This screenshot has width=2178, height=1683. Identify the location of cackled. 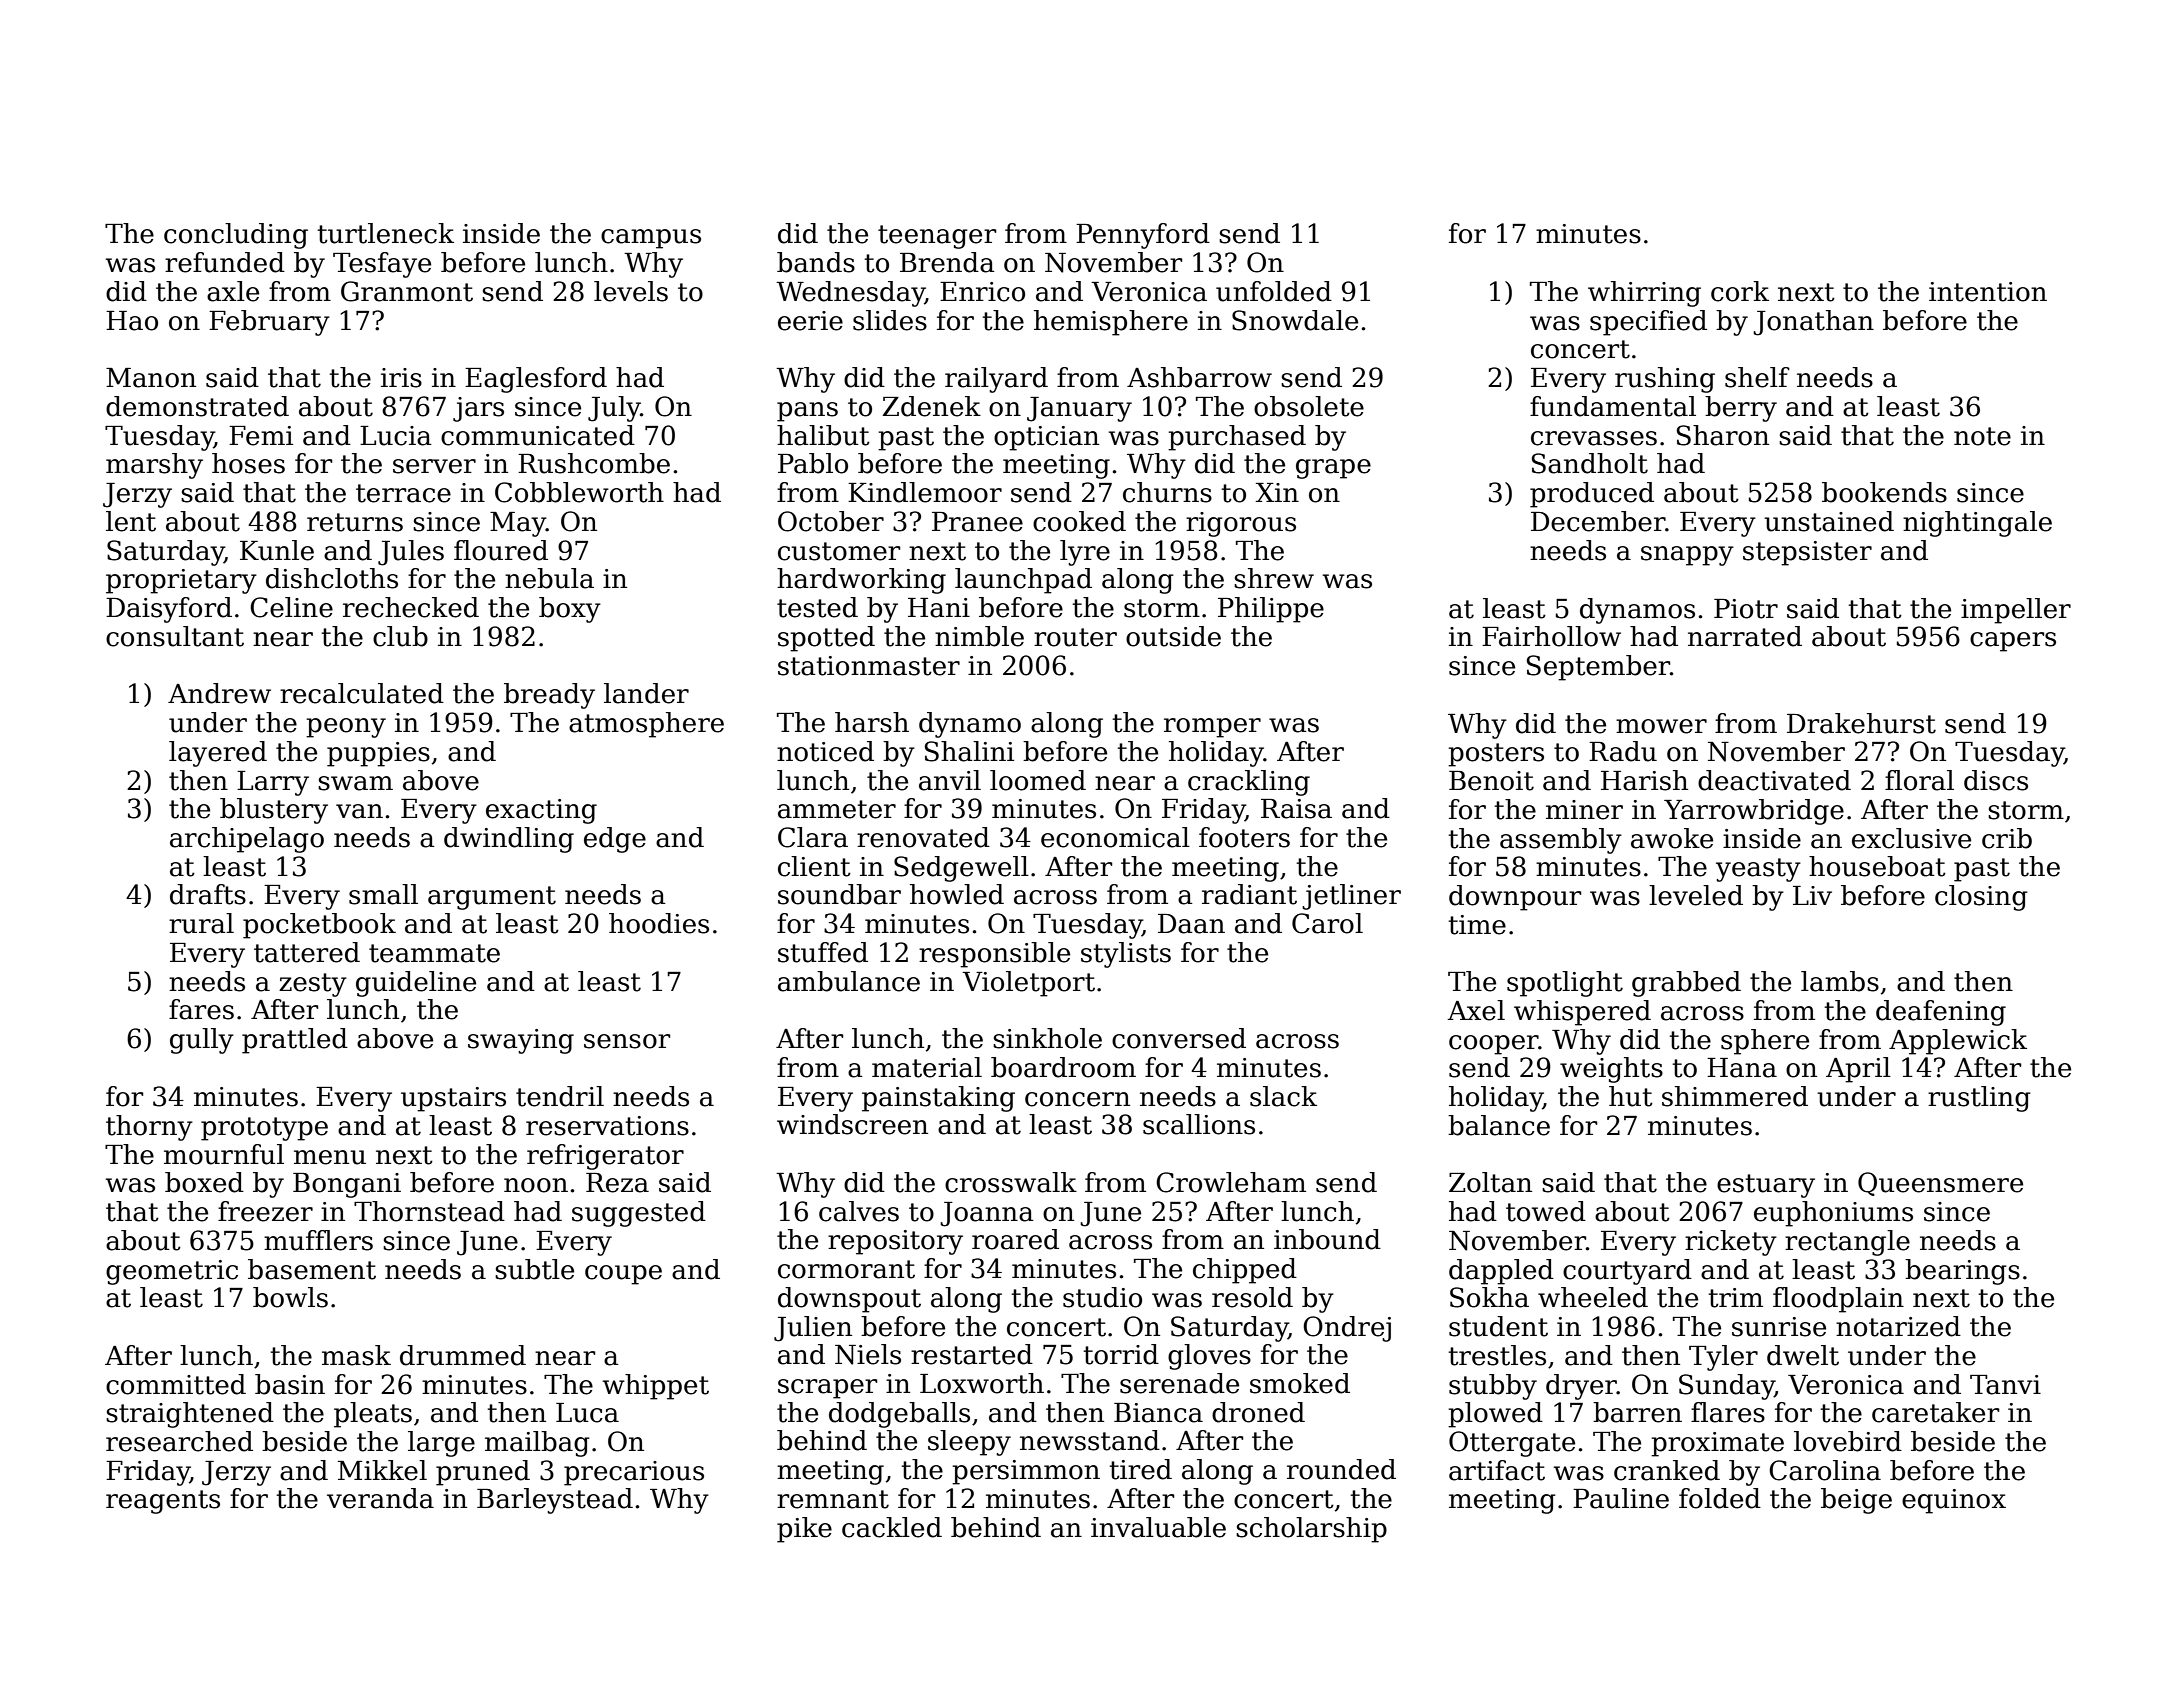
(892, 1527).
